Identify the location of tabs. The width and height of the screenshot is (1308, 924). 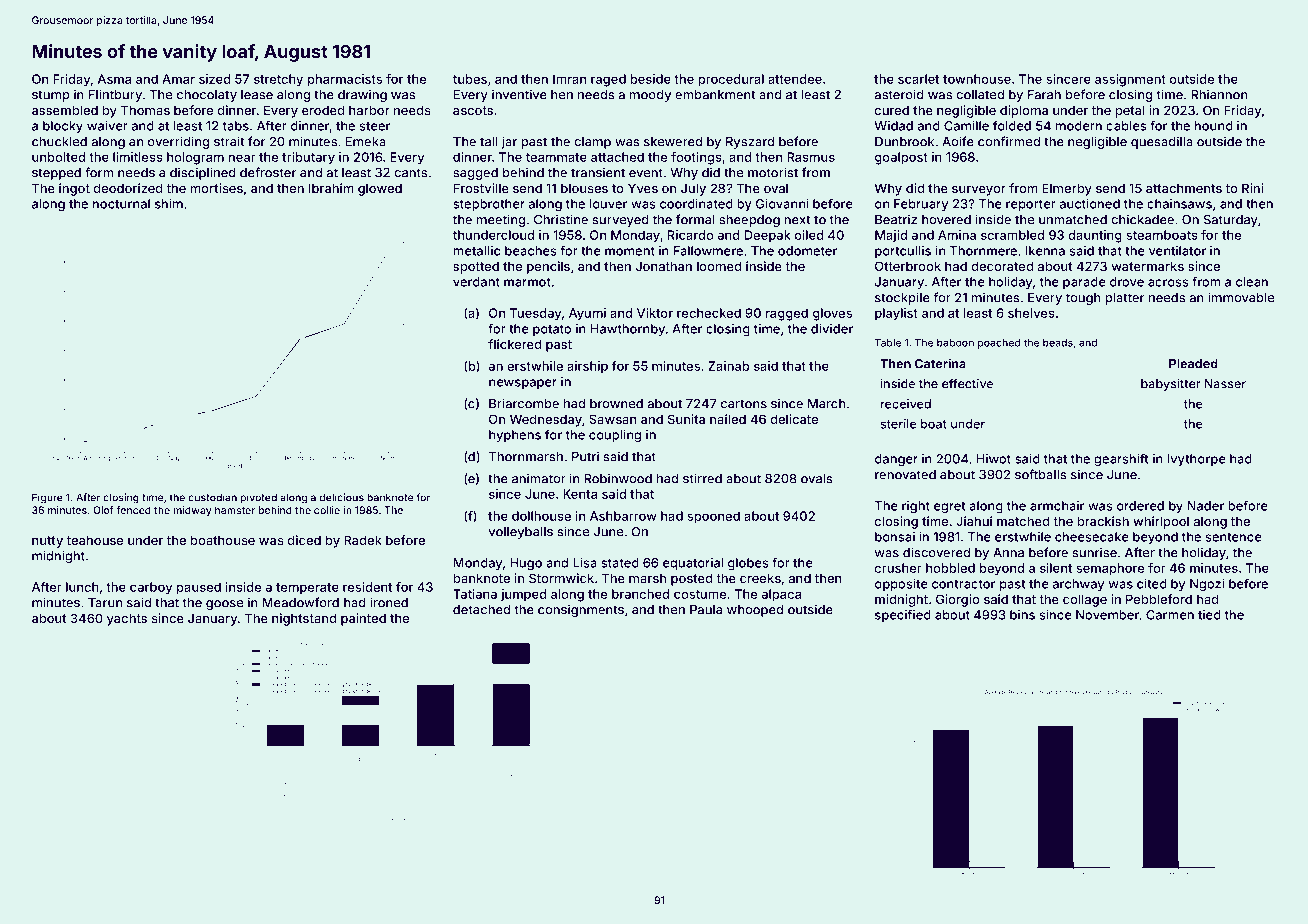
(236, 126).
